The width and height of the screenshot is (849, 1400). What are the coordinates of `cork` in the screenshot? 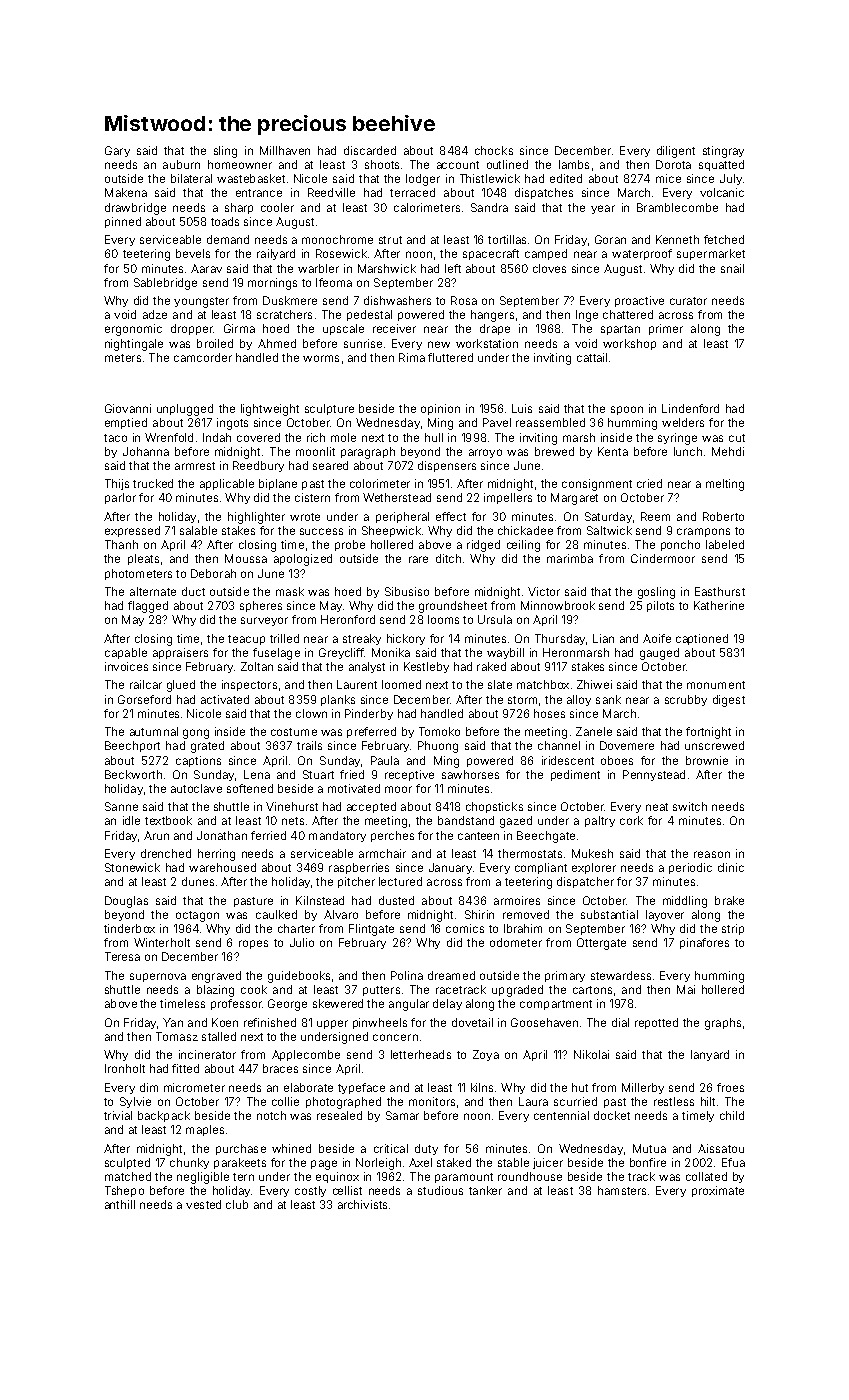 It's located at (631, 820).
